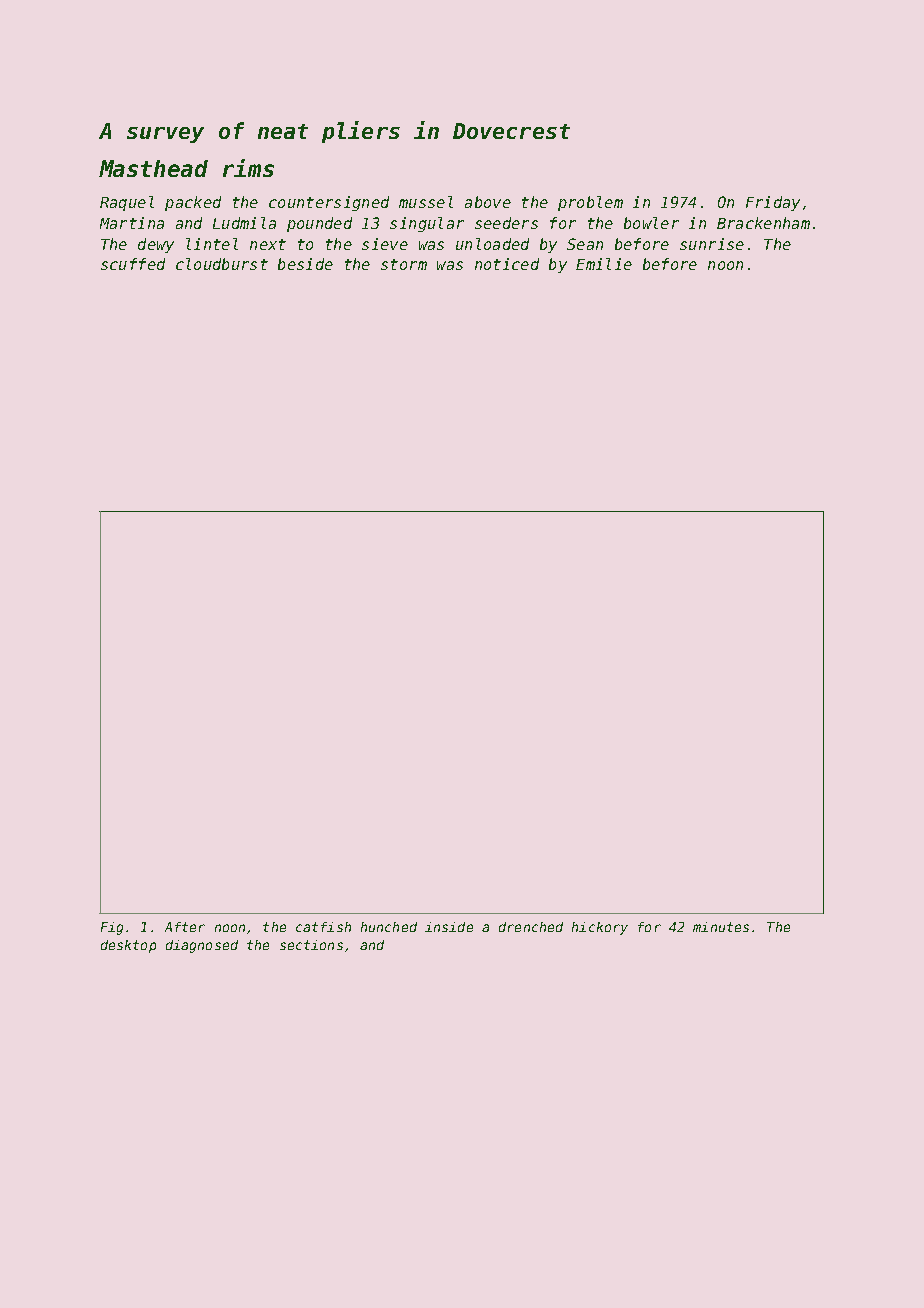  What do you see at coordinates (721, 927) in the screenshot?
I see `minutes` at bounding box center [721, 927].
